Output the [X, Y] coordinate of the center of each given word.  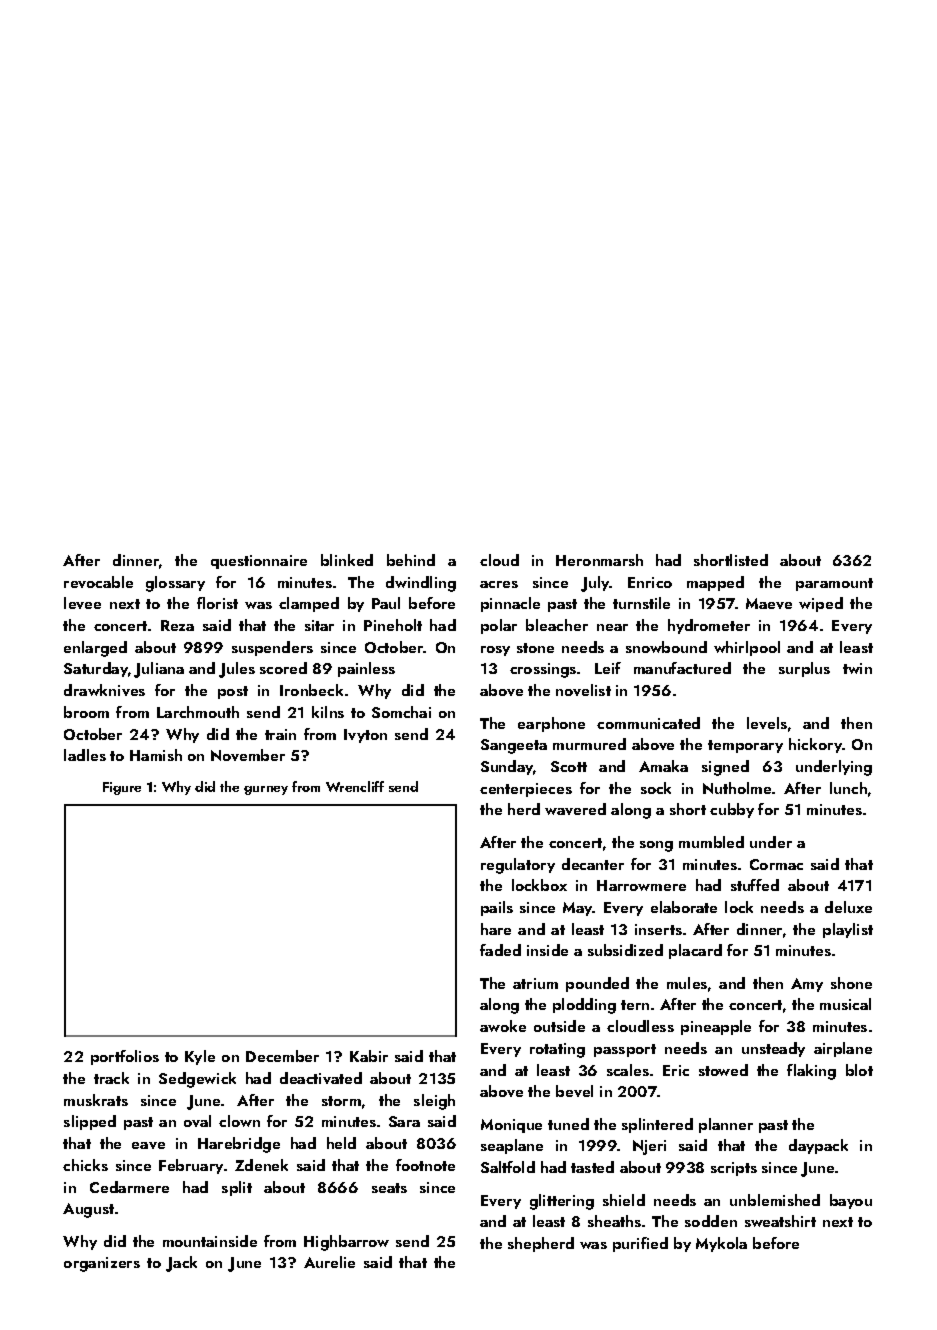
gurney [266, 790]
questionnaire [259, 562]
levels [767, 723]
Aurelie [329, 1262]
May [578, 909]
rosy [495, 651]
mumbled [711, 842]
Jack [181, 1264]
